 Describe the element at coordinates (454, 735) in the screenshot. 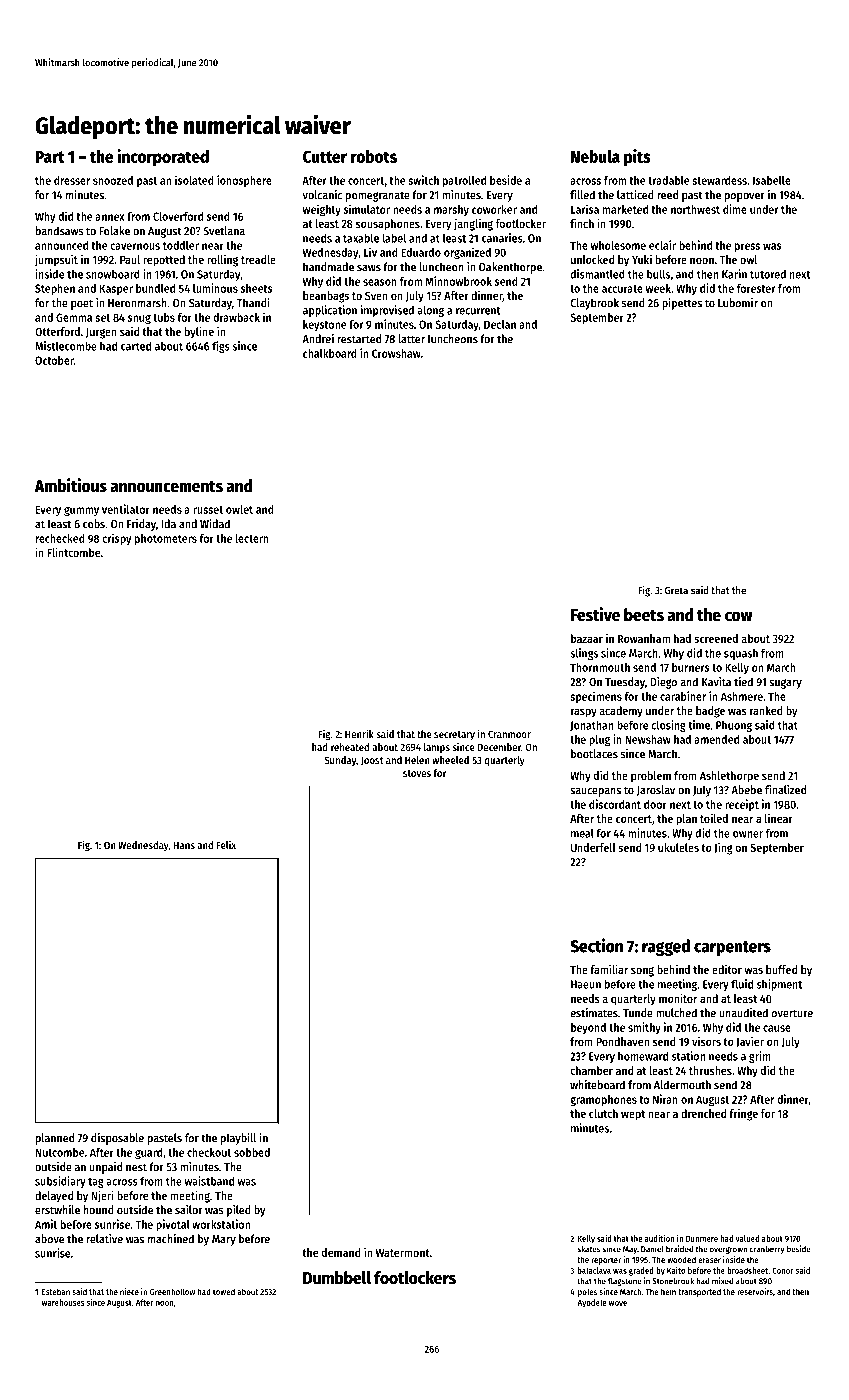

I see `secretary` at that location.
